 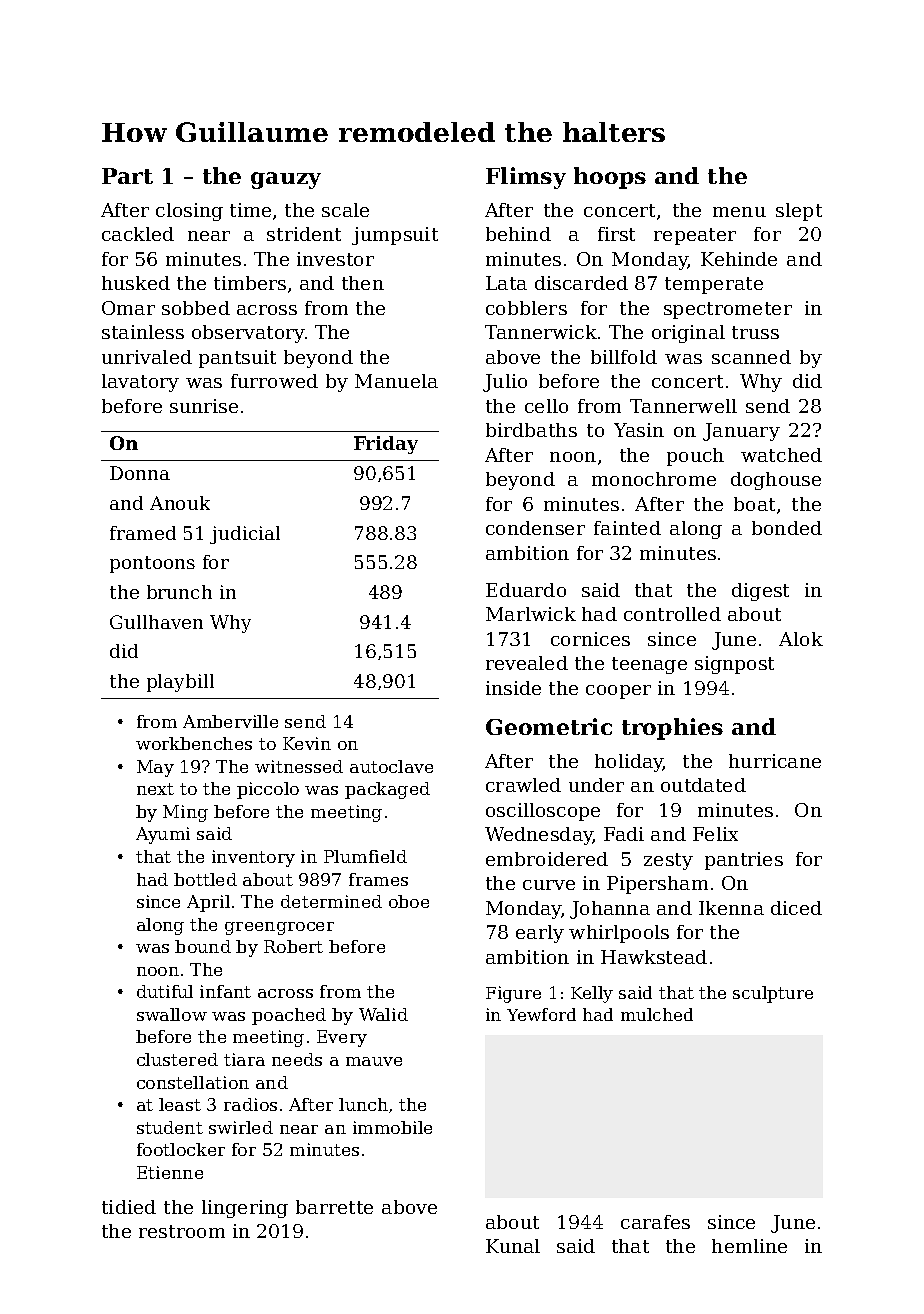 What do you see at coordinates (535, 528) in the page?
I see `condenser` at bounding box center [535, 528].
